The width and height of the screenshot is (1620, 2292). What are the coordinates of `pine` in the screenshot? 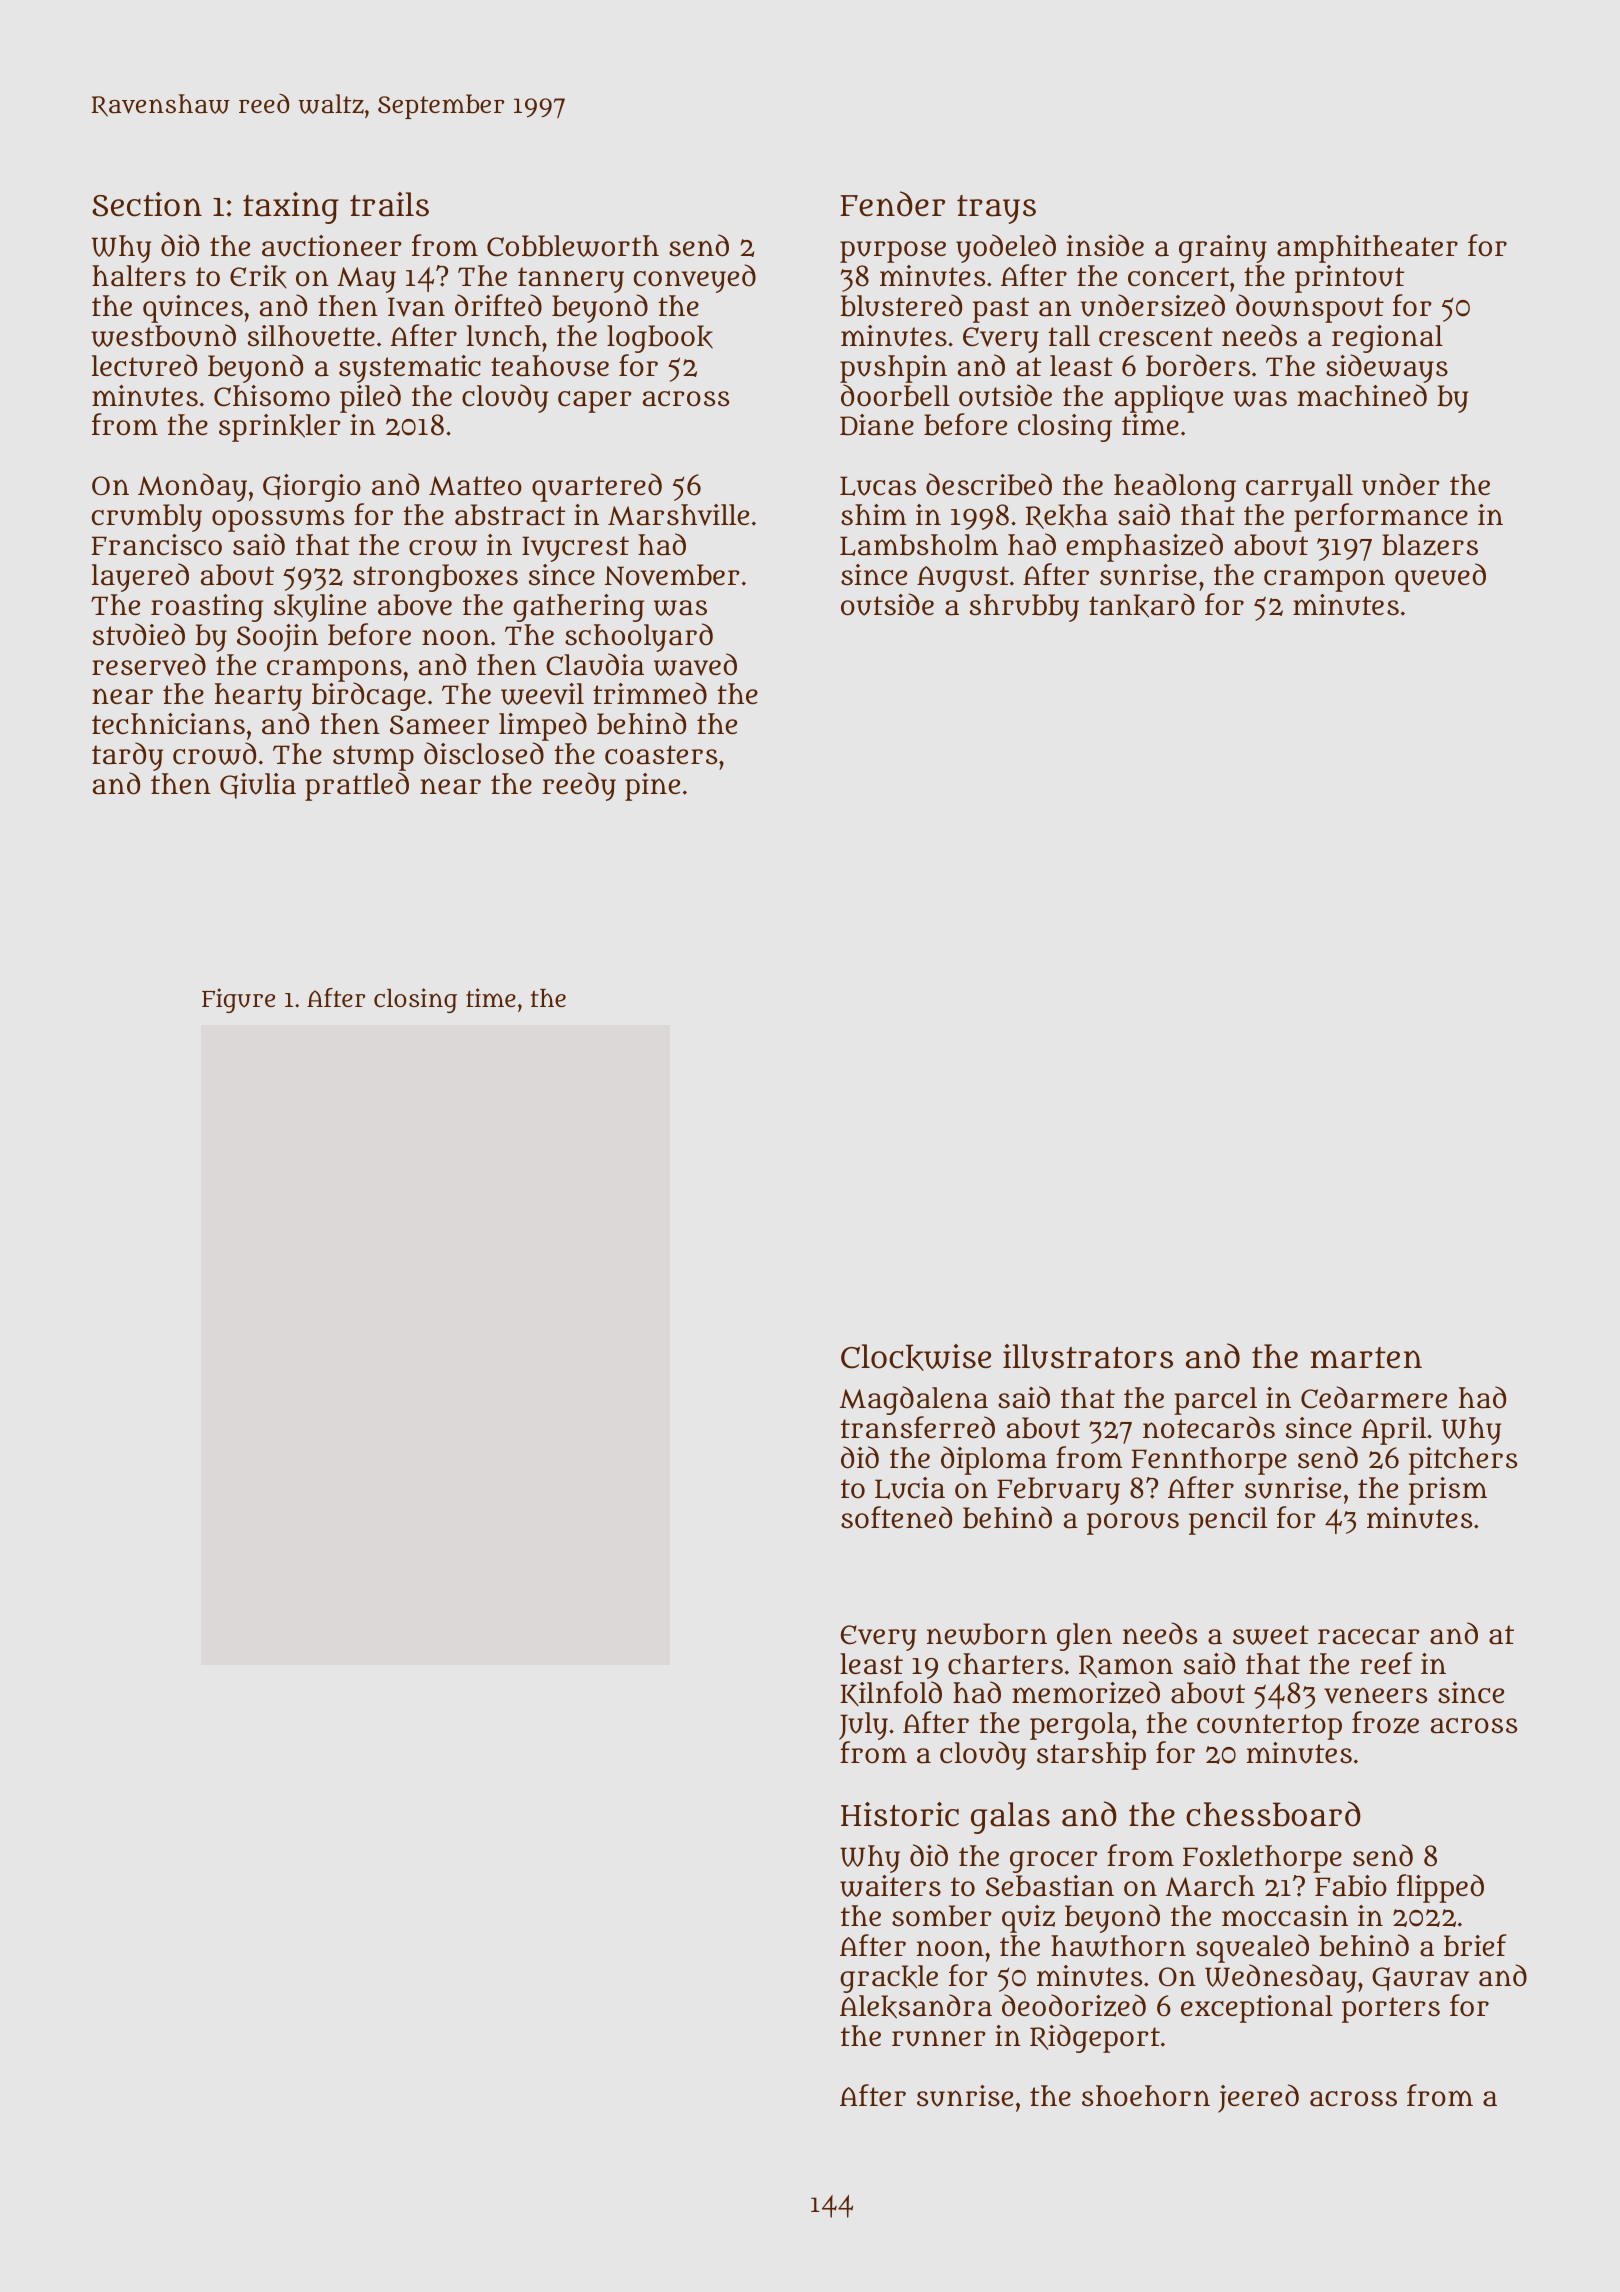 It's located at (652, 787).
